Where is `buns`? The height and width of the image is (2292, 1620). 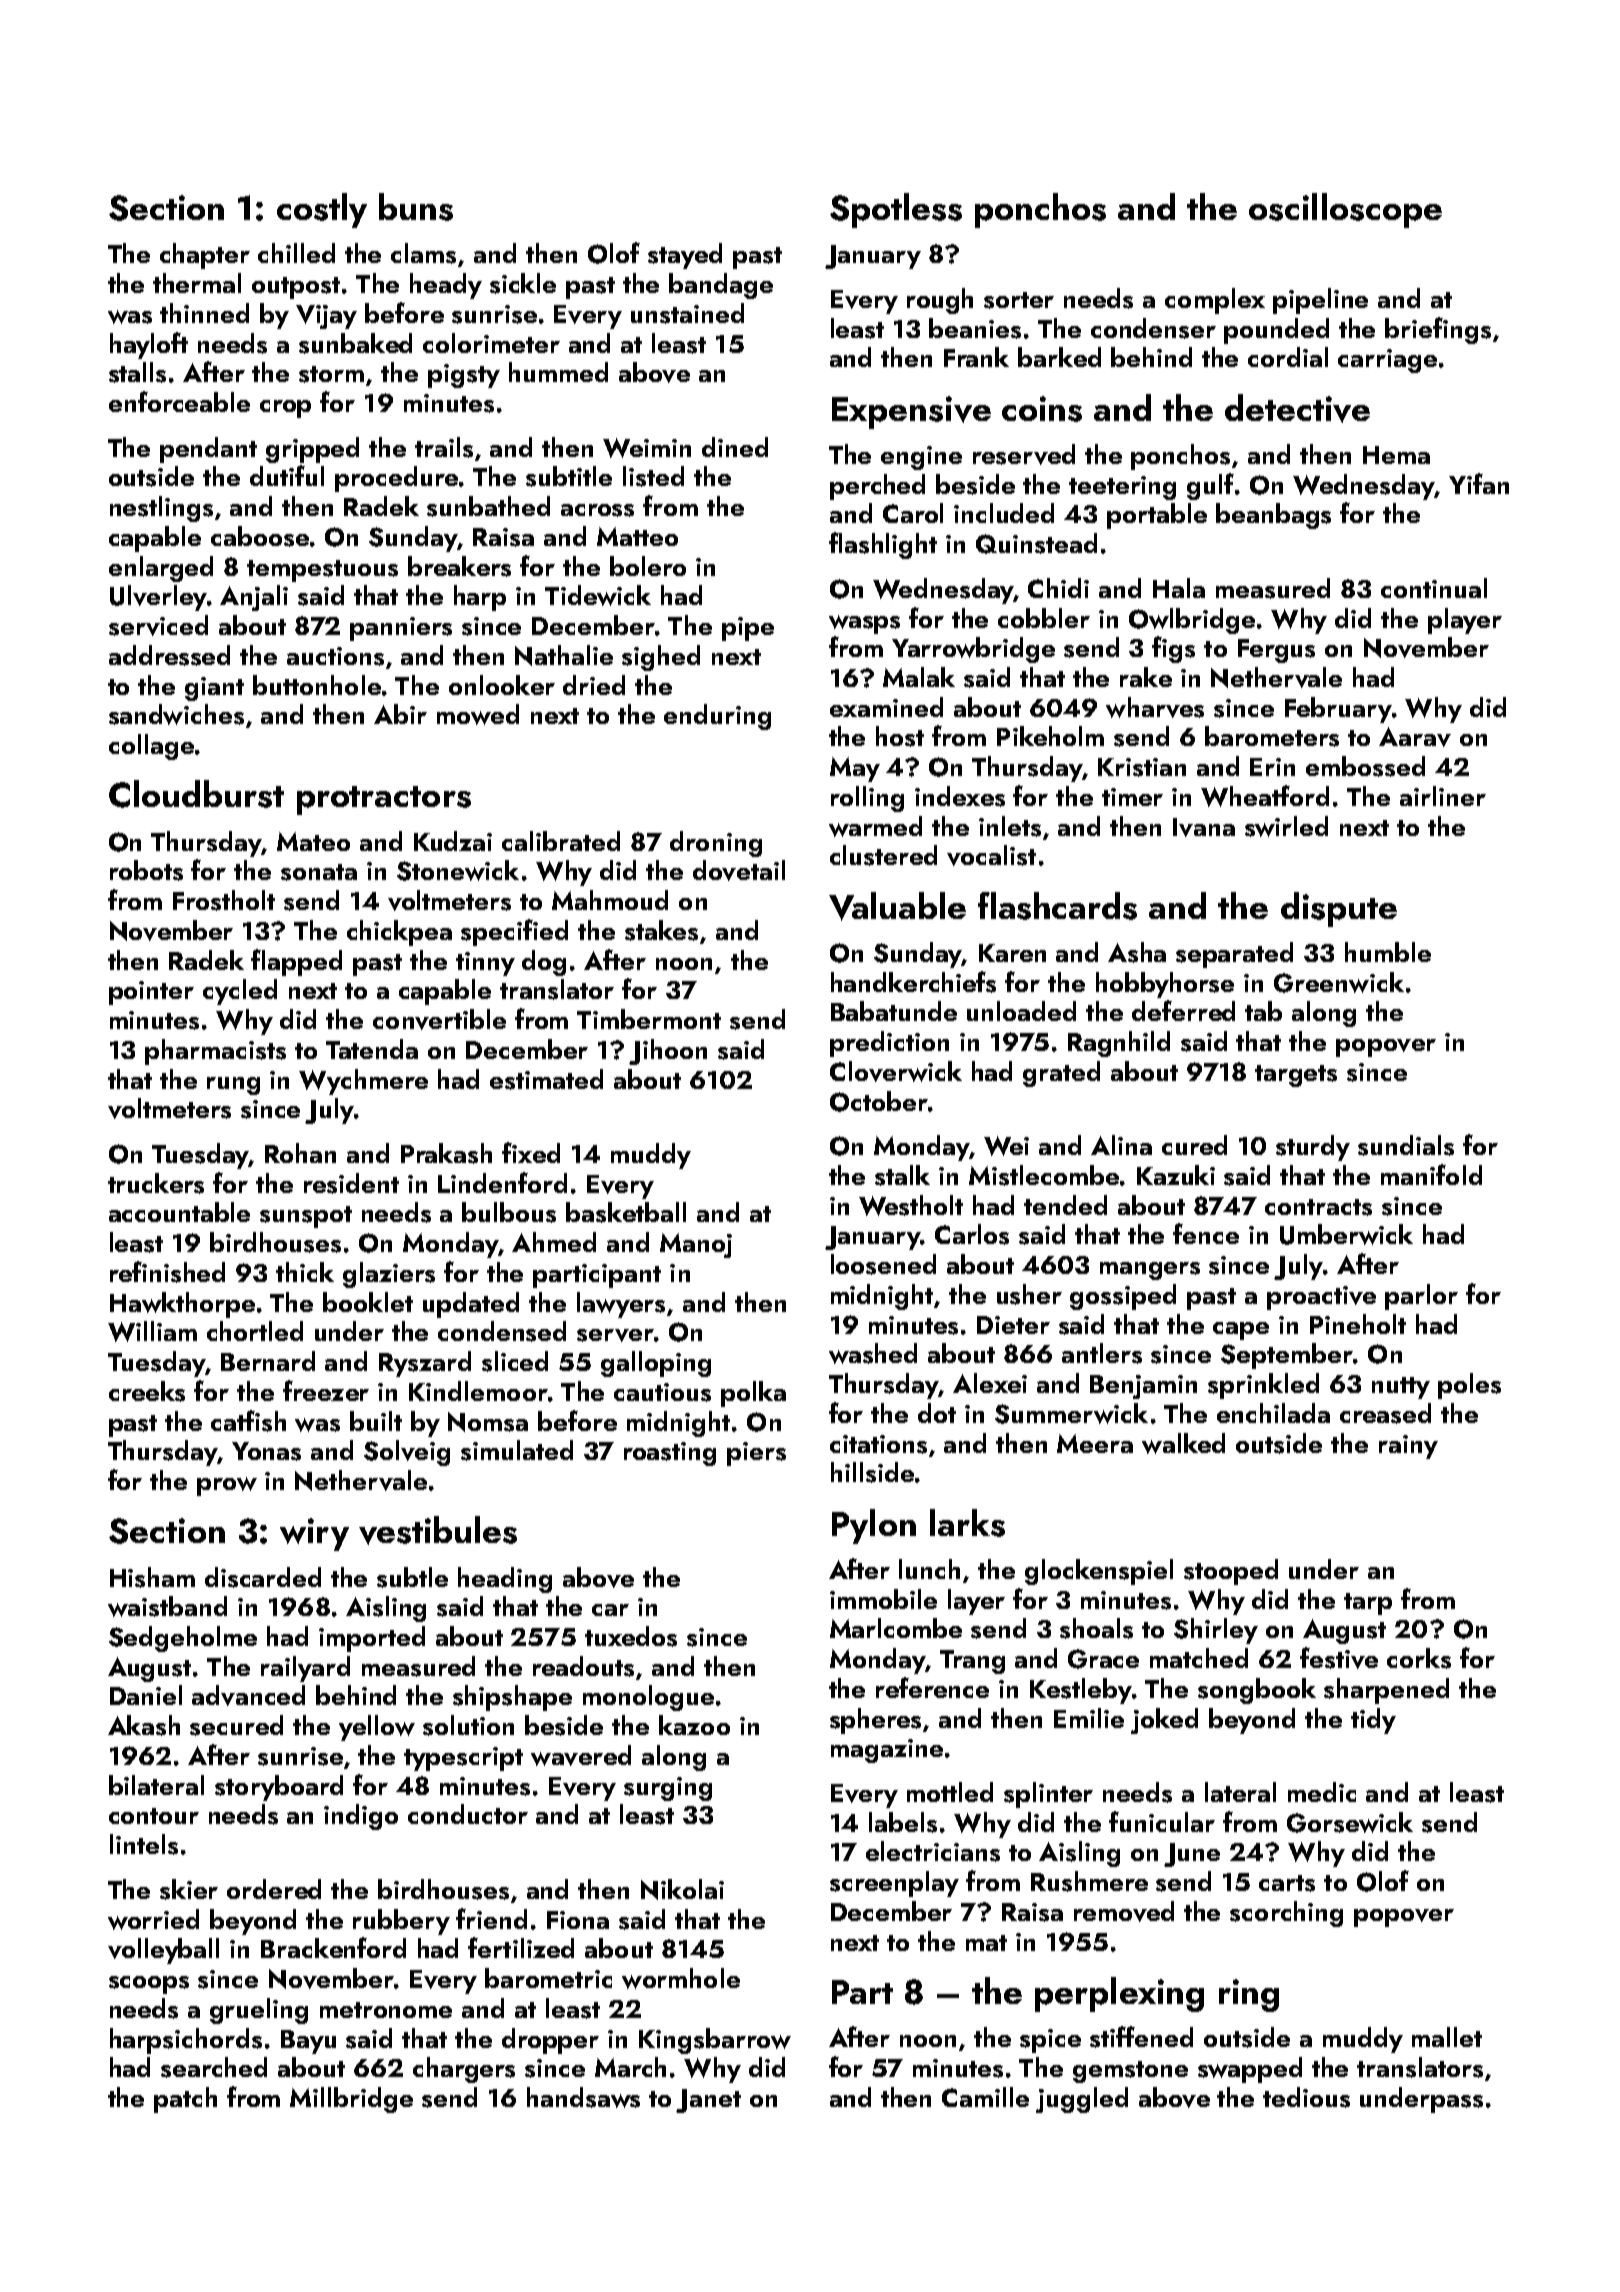
buns is located at coordinates (416, 207).
